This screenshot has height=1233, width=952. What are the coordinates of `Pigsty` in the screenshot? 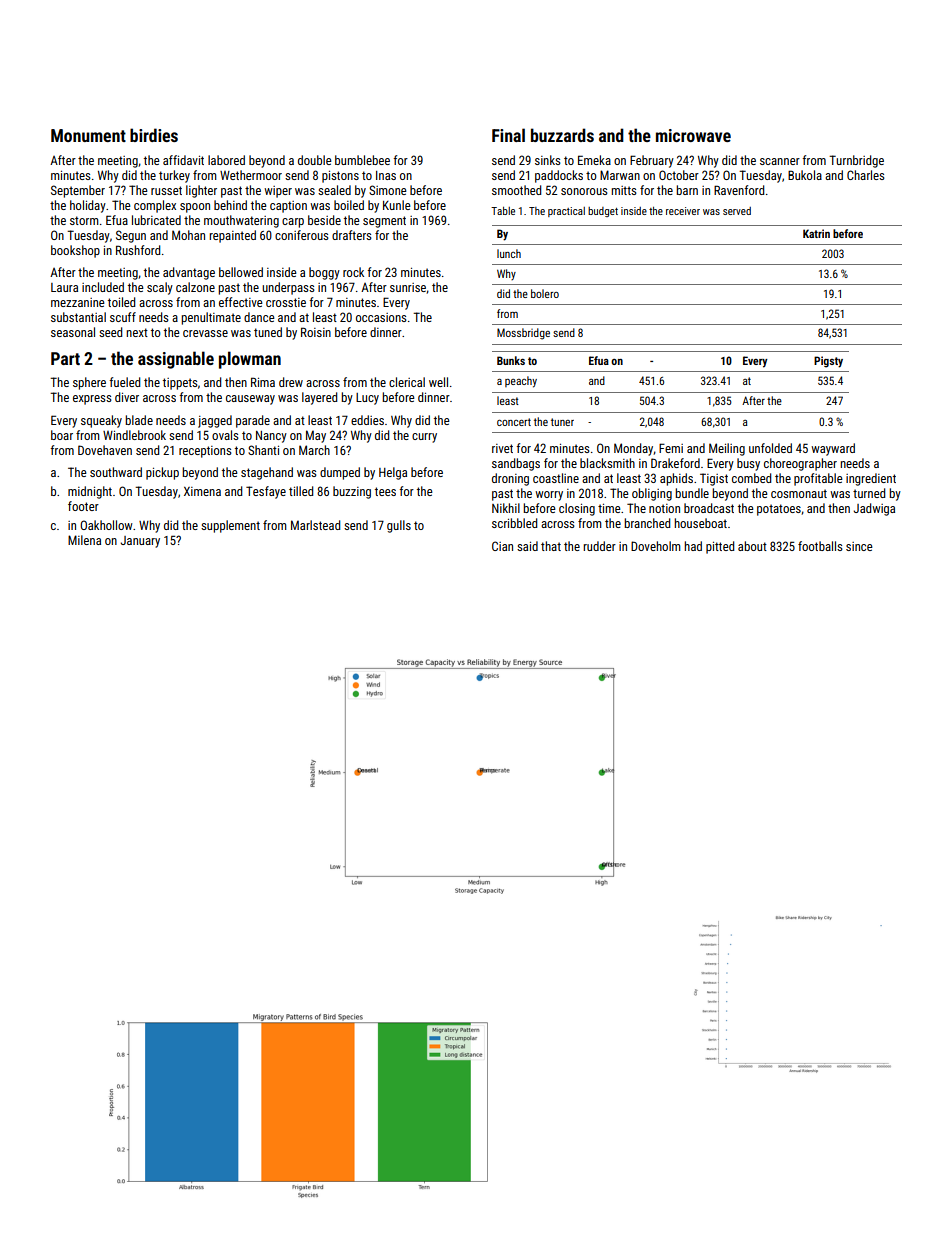 It's located at (828, 362).
